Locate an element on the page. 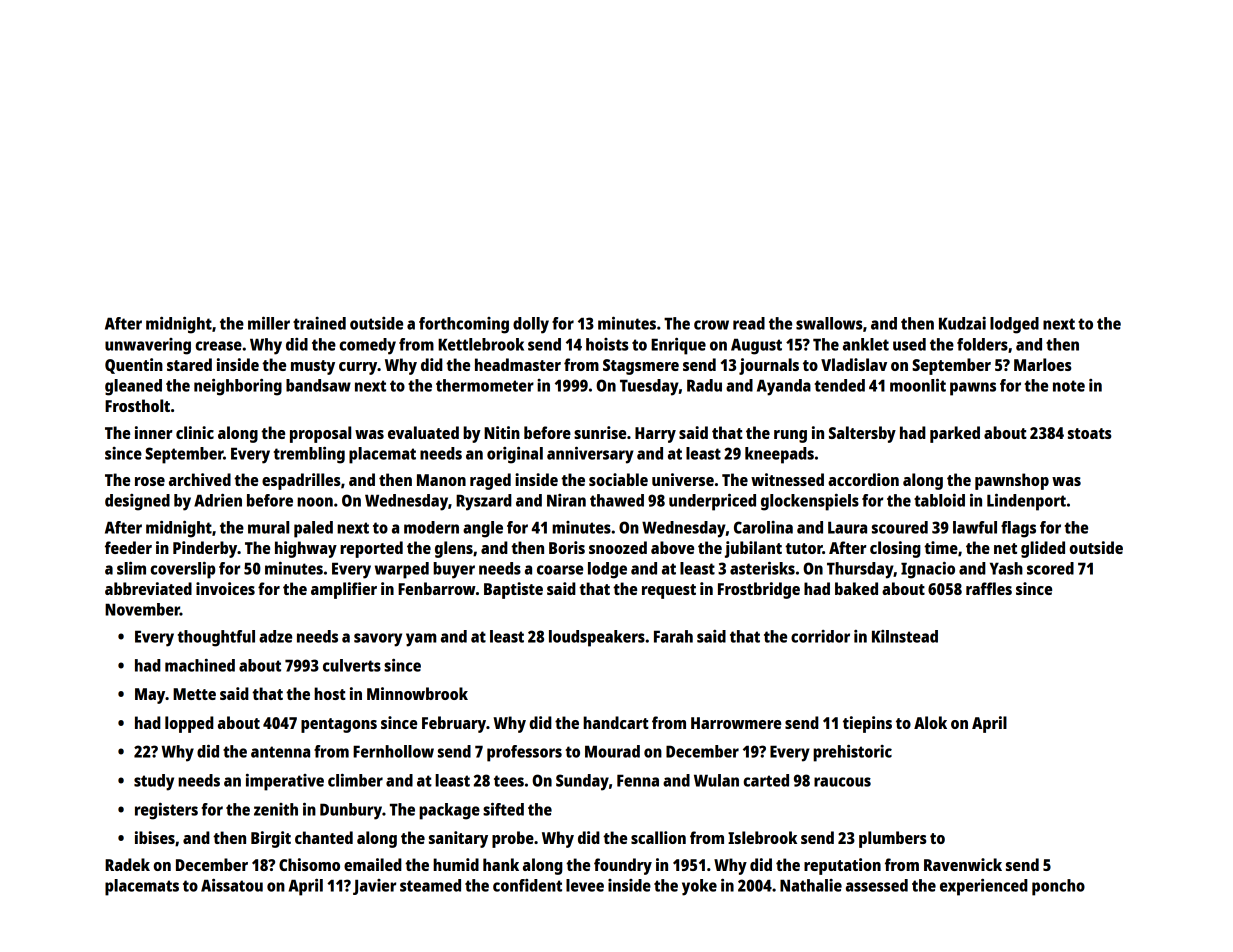  Kudzai is located at coordinates (962, 323).
